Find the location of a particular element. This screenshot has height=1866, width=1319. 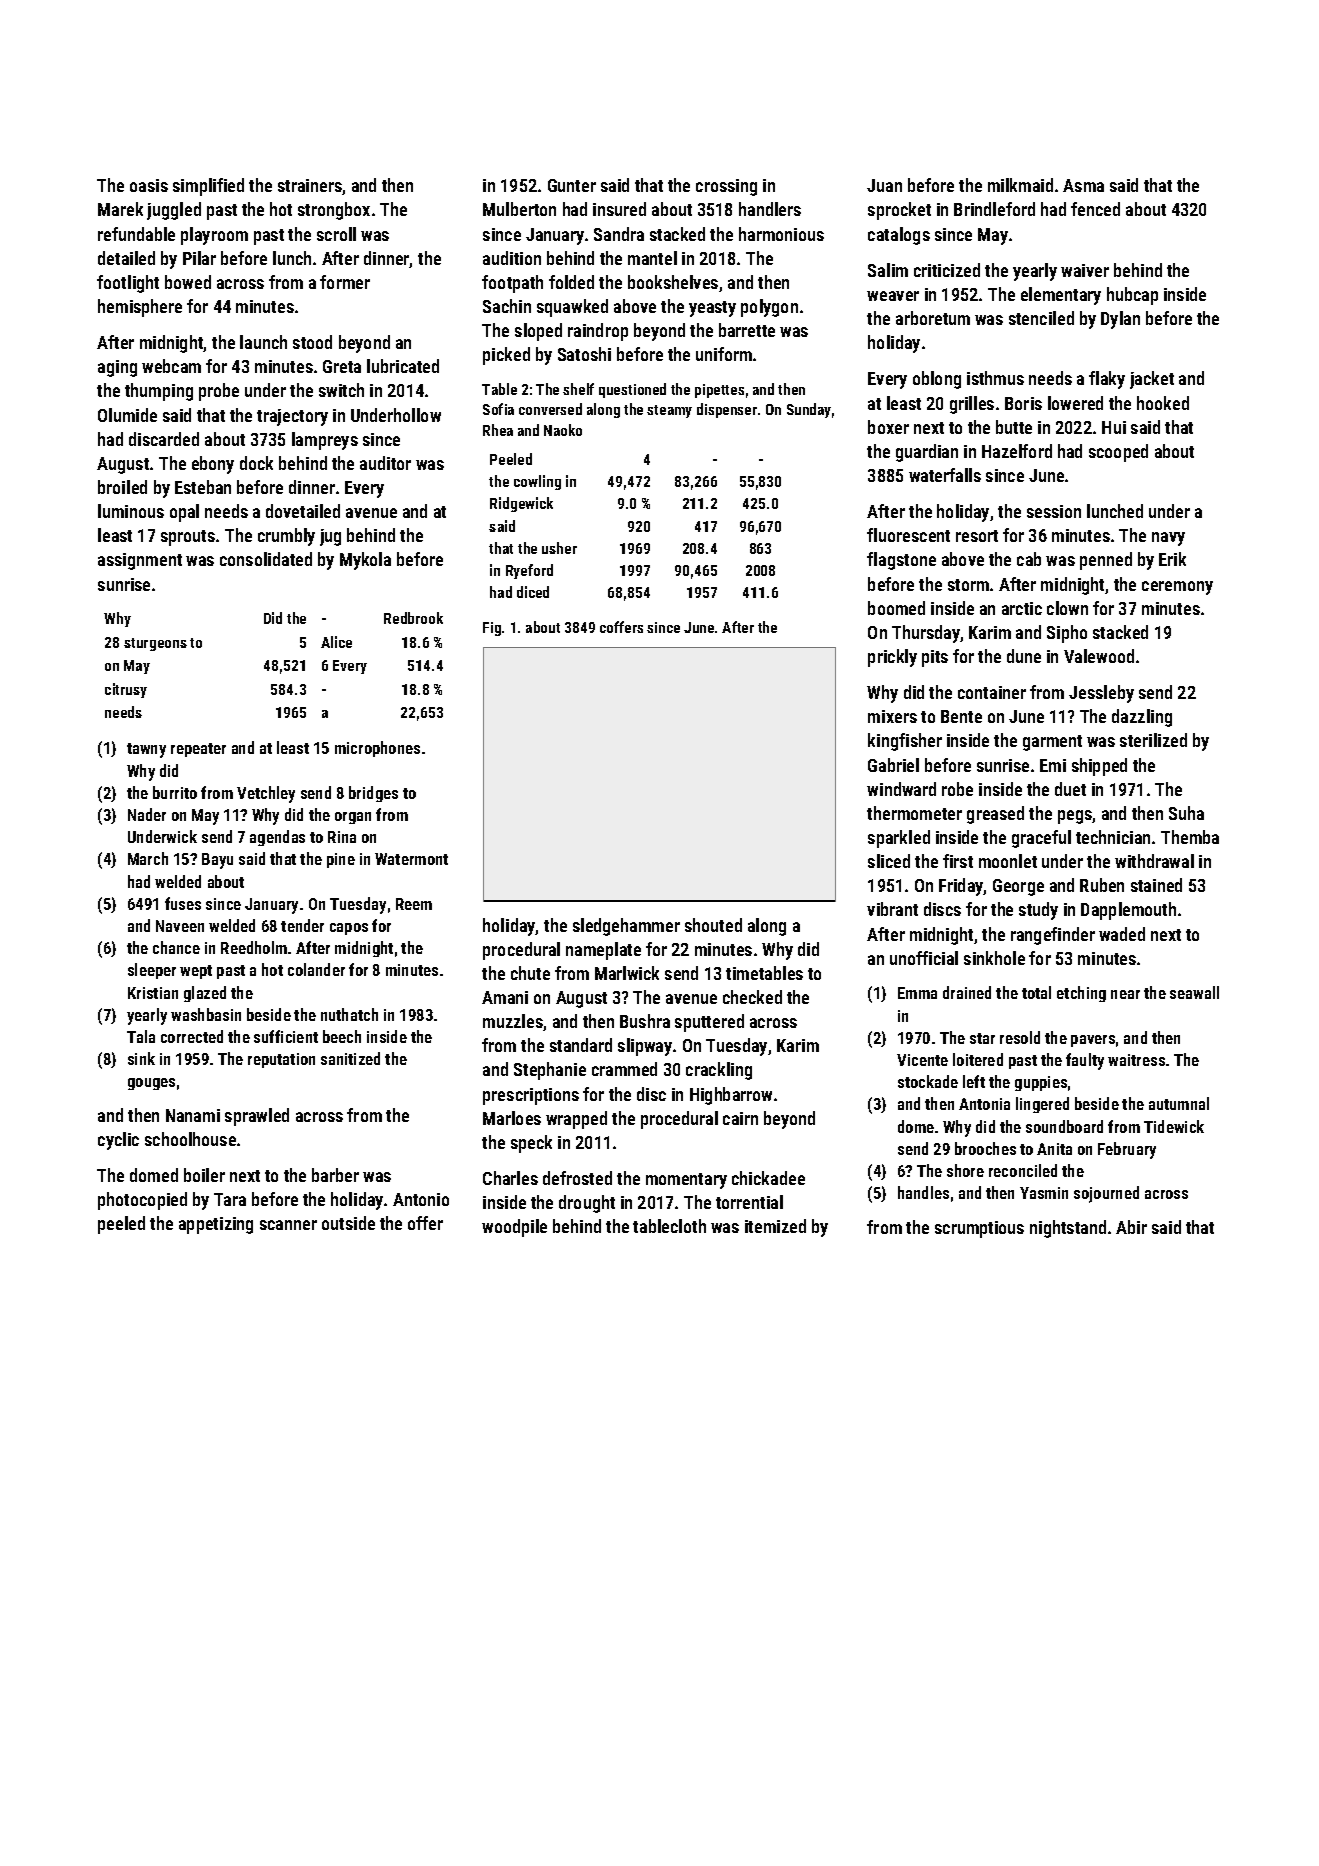

Tidewick is located at coordinates (1174, 1126).
